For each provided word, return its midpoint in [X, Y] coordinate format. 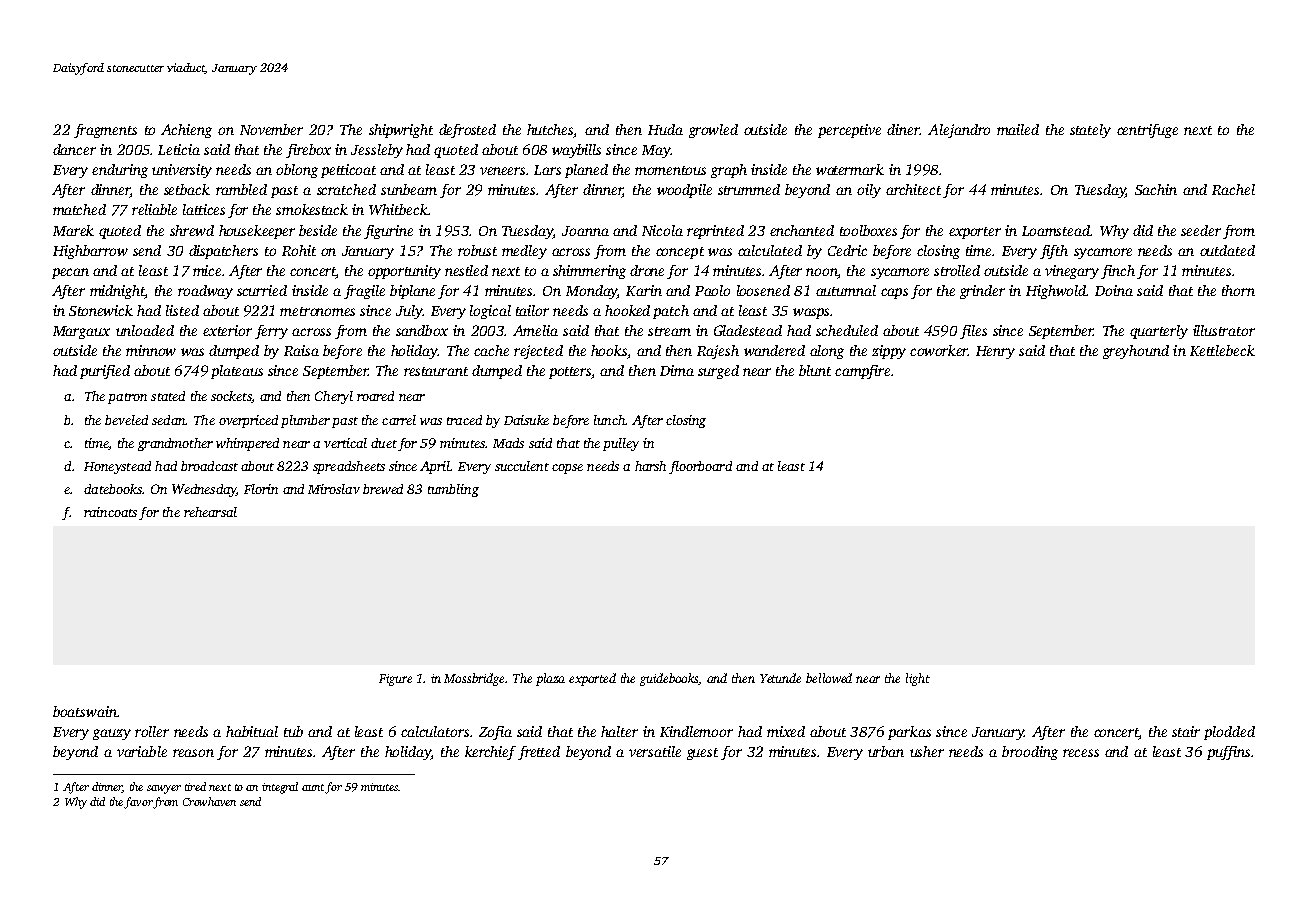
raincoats [110, 512]
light [918, 679]
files [973, 332]
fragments [105, 131]
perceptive [849, 131]
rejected [538, 352]
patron [127, 398]
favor [138, 803]
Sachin [1156, 189]
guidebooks [670, 679]
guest [702, 754]
